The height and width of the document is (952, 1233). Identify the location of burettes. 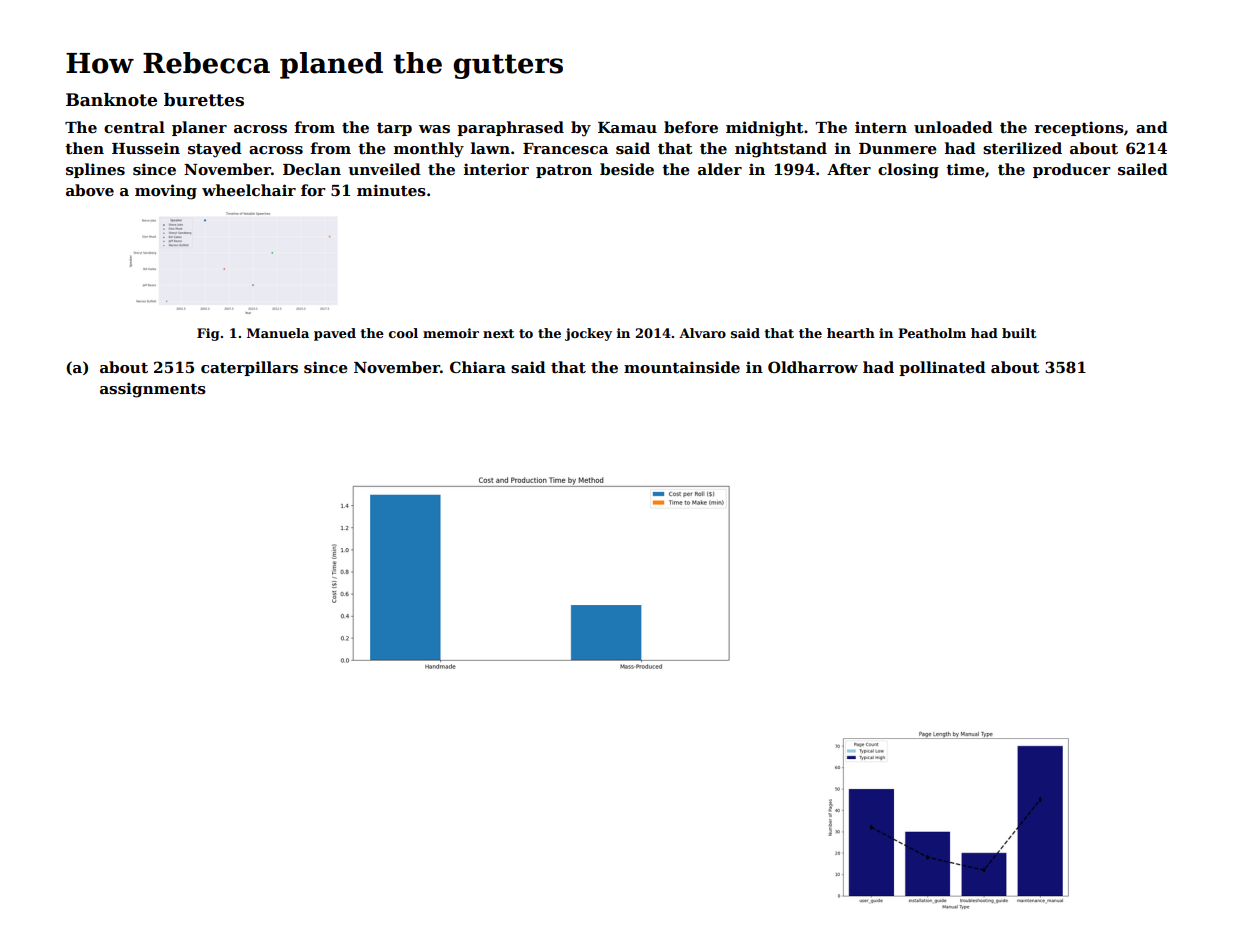
(204, 100).
